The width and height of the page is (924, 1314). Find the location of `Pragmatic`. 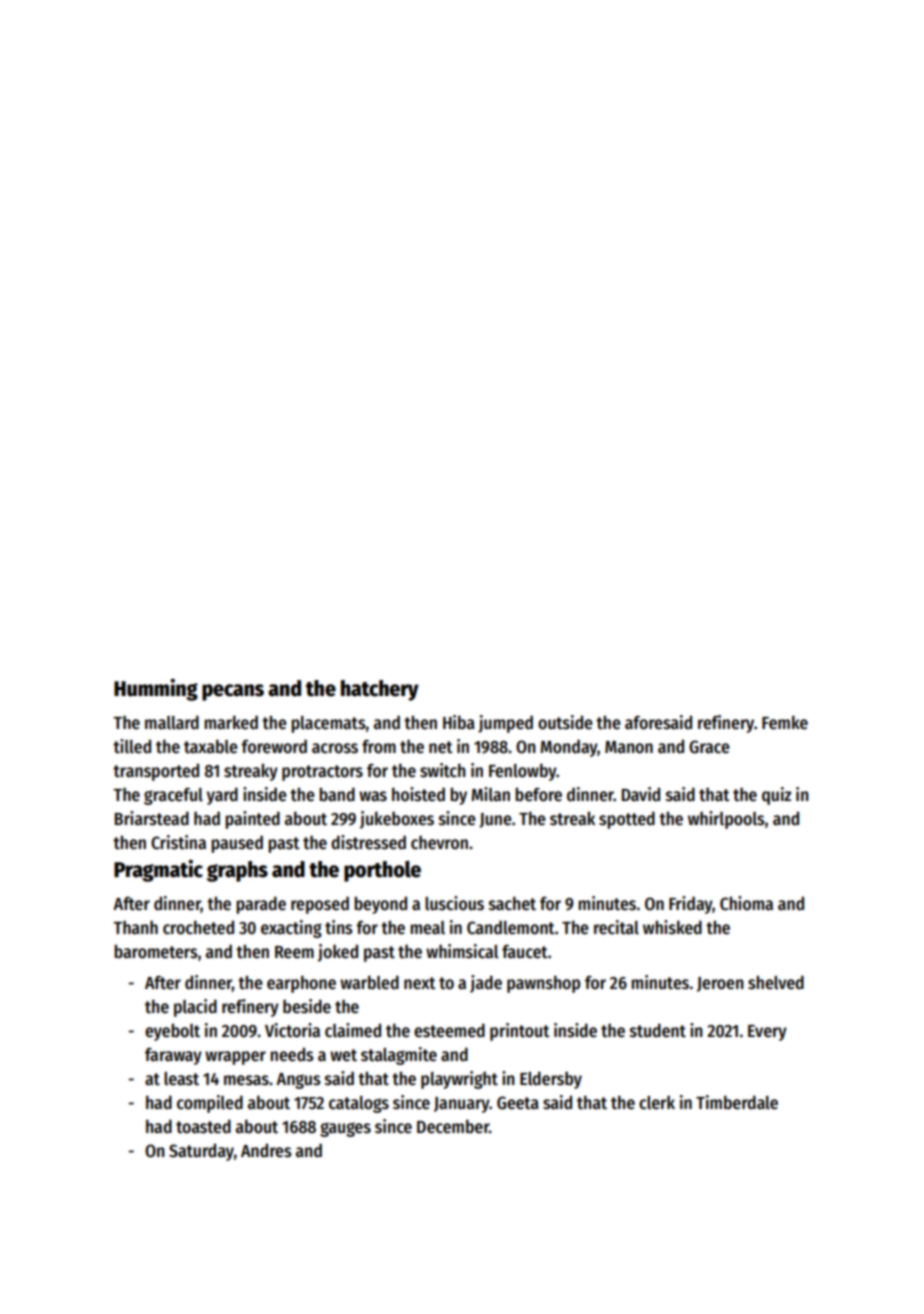

Pragmatic is located at coordinates (158, 870).
